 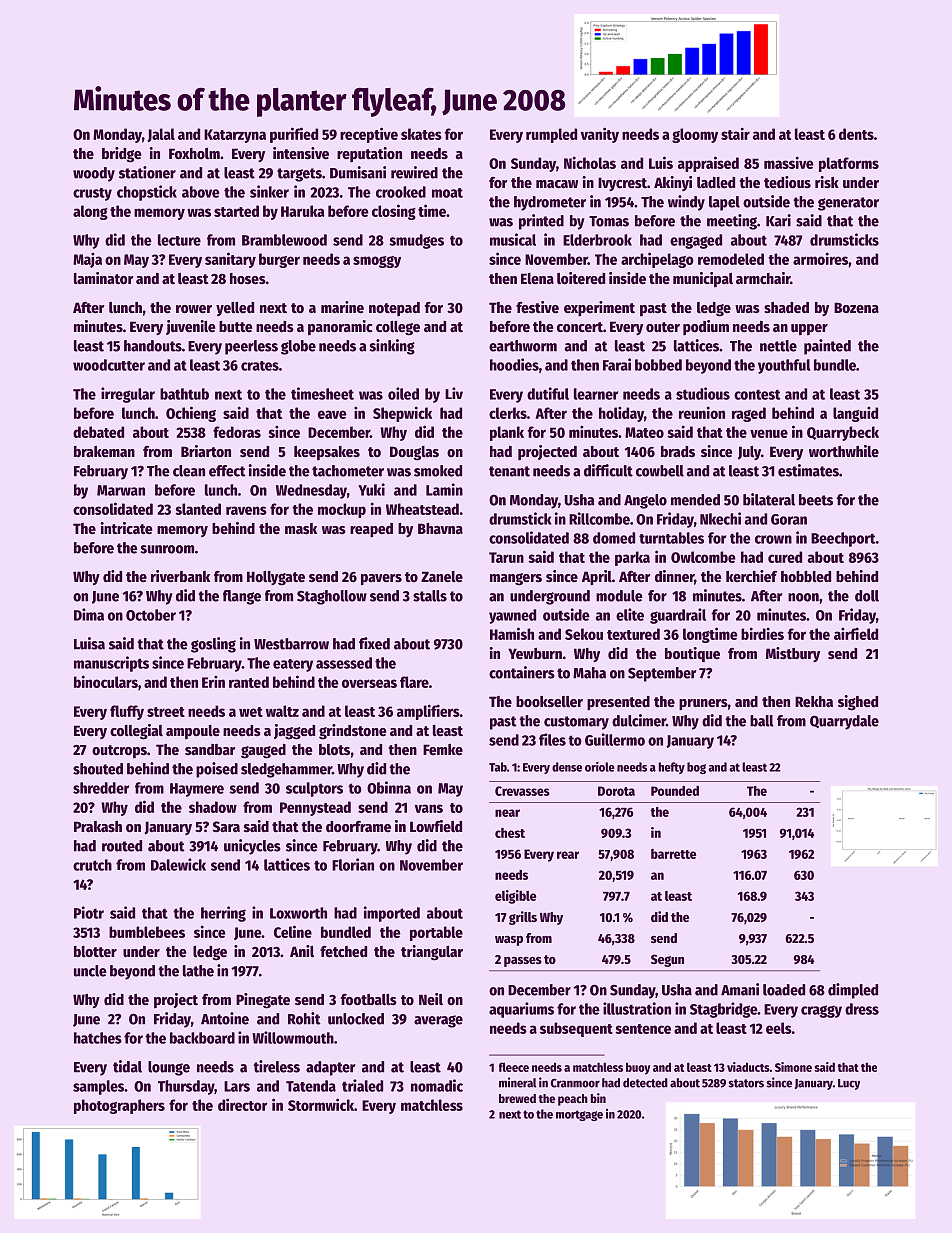 I want to click on Stormwick, so click(x=321, y=1104).
